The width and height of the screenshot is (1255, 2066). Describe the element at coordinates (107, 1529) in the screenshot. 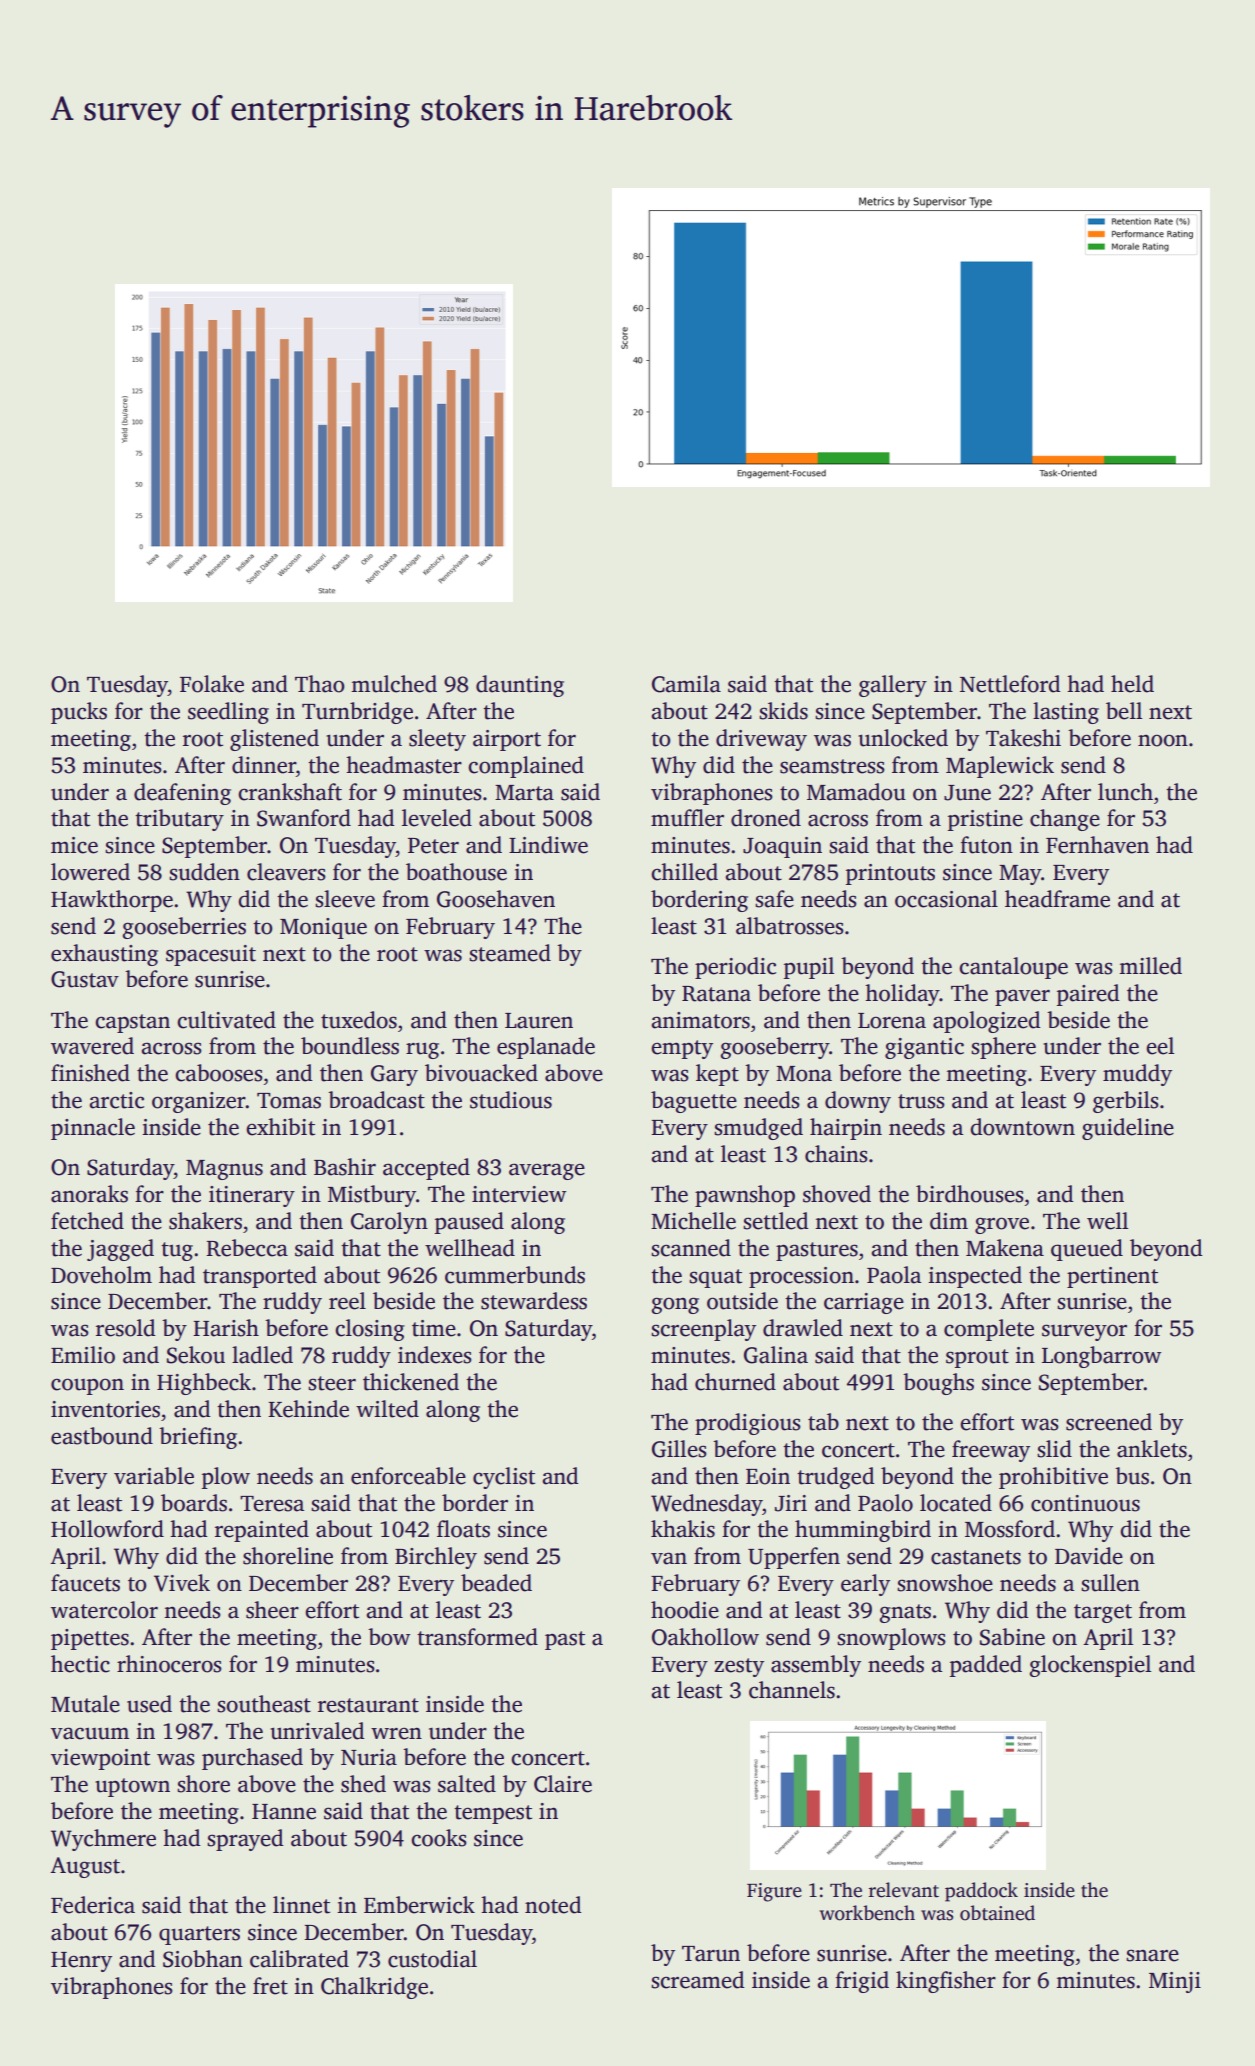

I see `Hollowford` at that location.
